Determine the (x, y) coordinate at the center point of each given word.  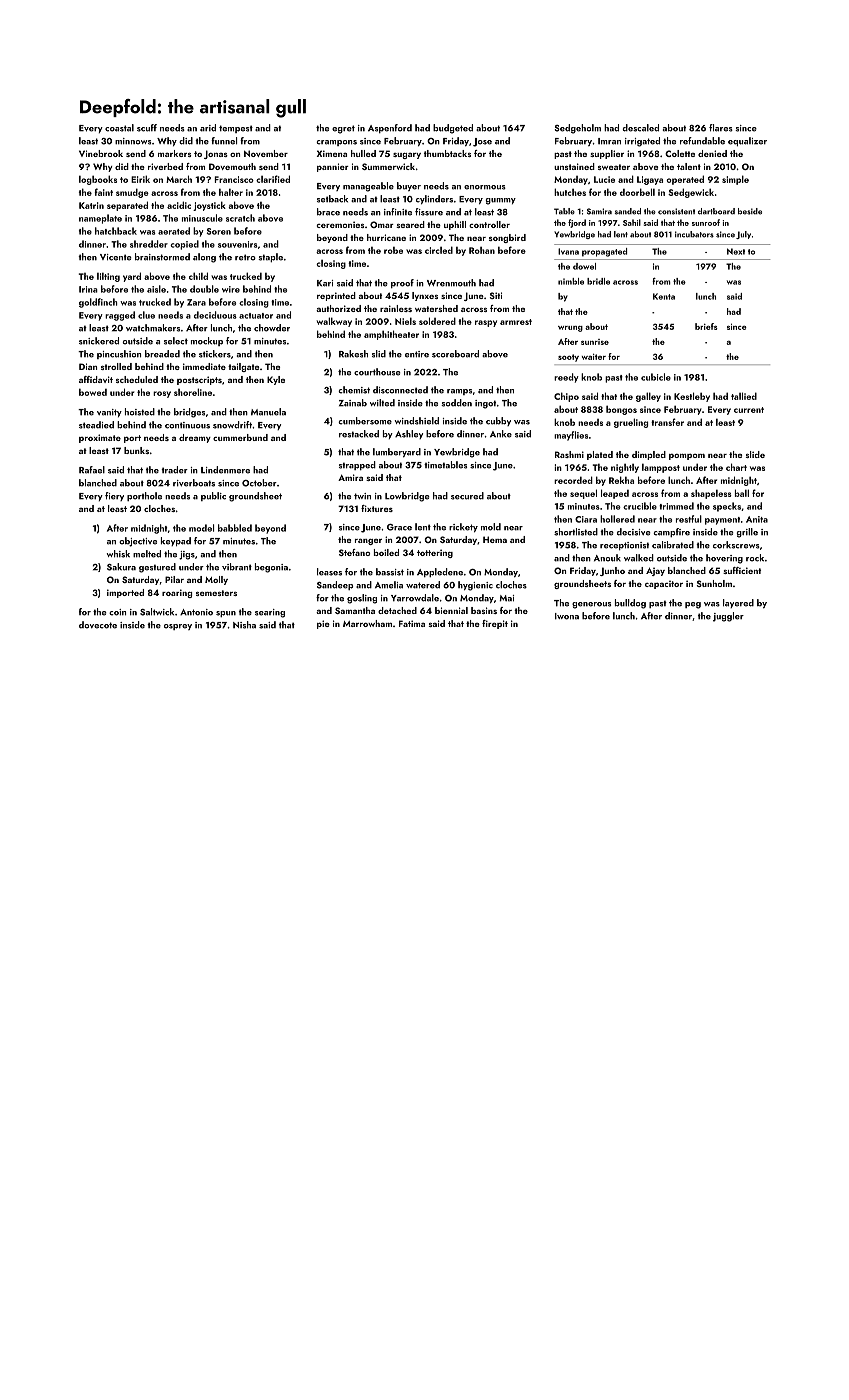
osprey (178, 627)
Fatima (412, 623)
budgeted (453, 129)
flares (721, 128)
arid (208, 128)
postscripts (199, 380)
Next (736, 251)
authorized (338, 308)
